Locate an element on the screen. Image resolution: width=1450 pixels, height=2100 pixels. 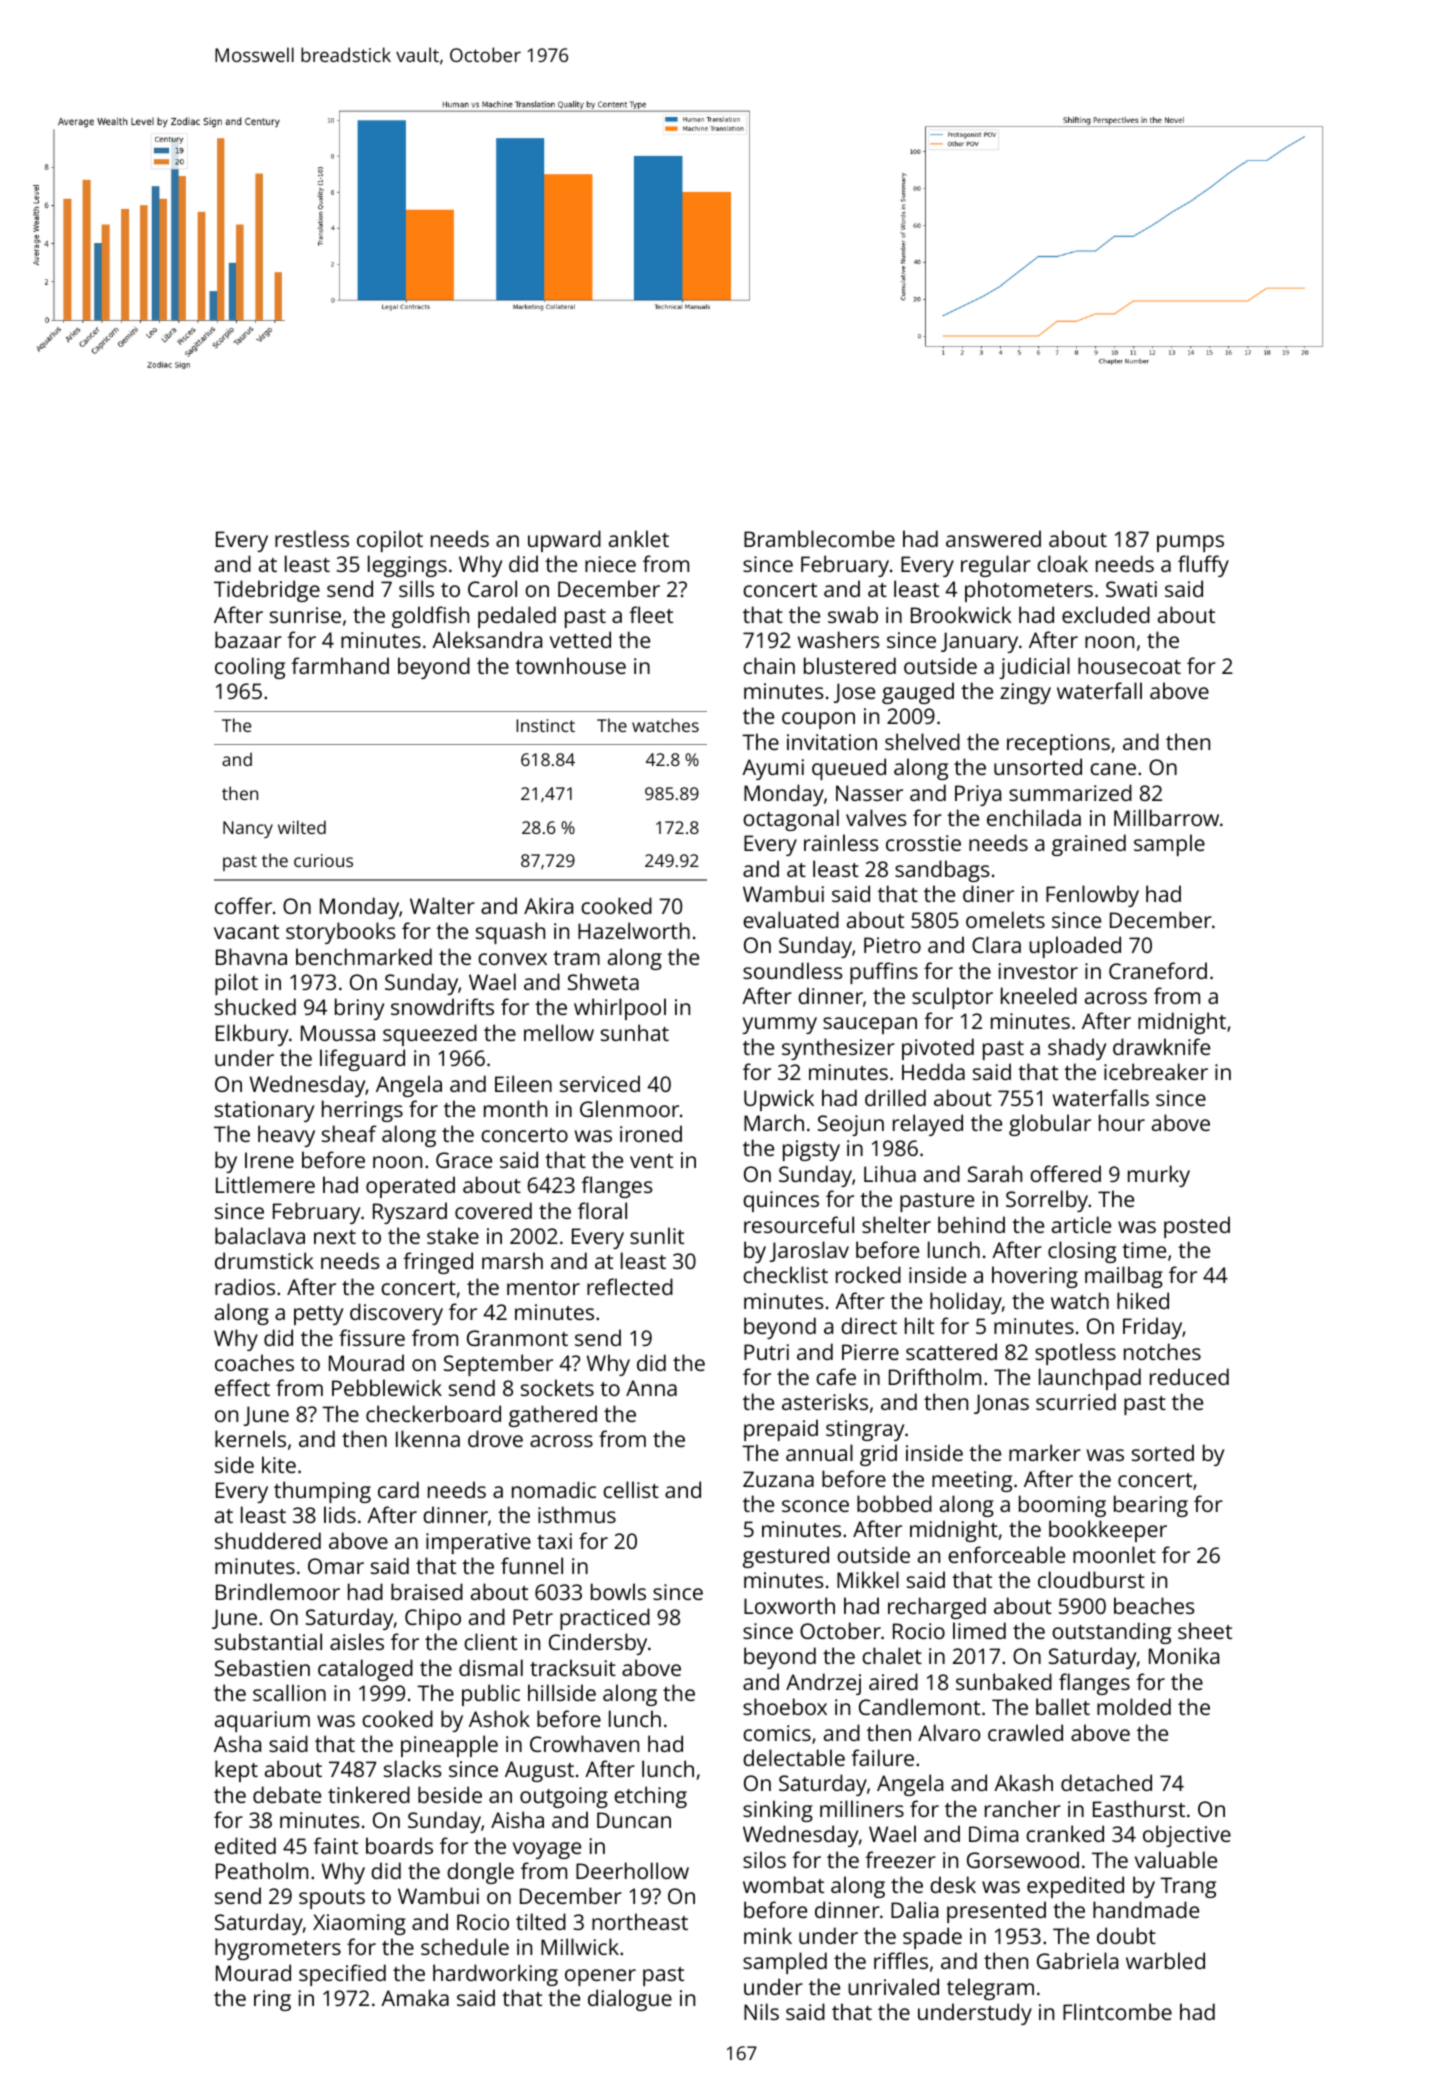
hygrometers is located at coordinates (278, 1949).
